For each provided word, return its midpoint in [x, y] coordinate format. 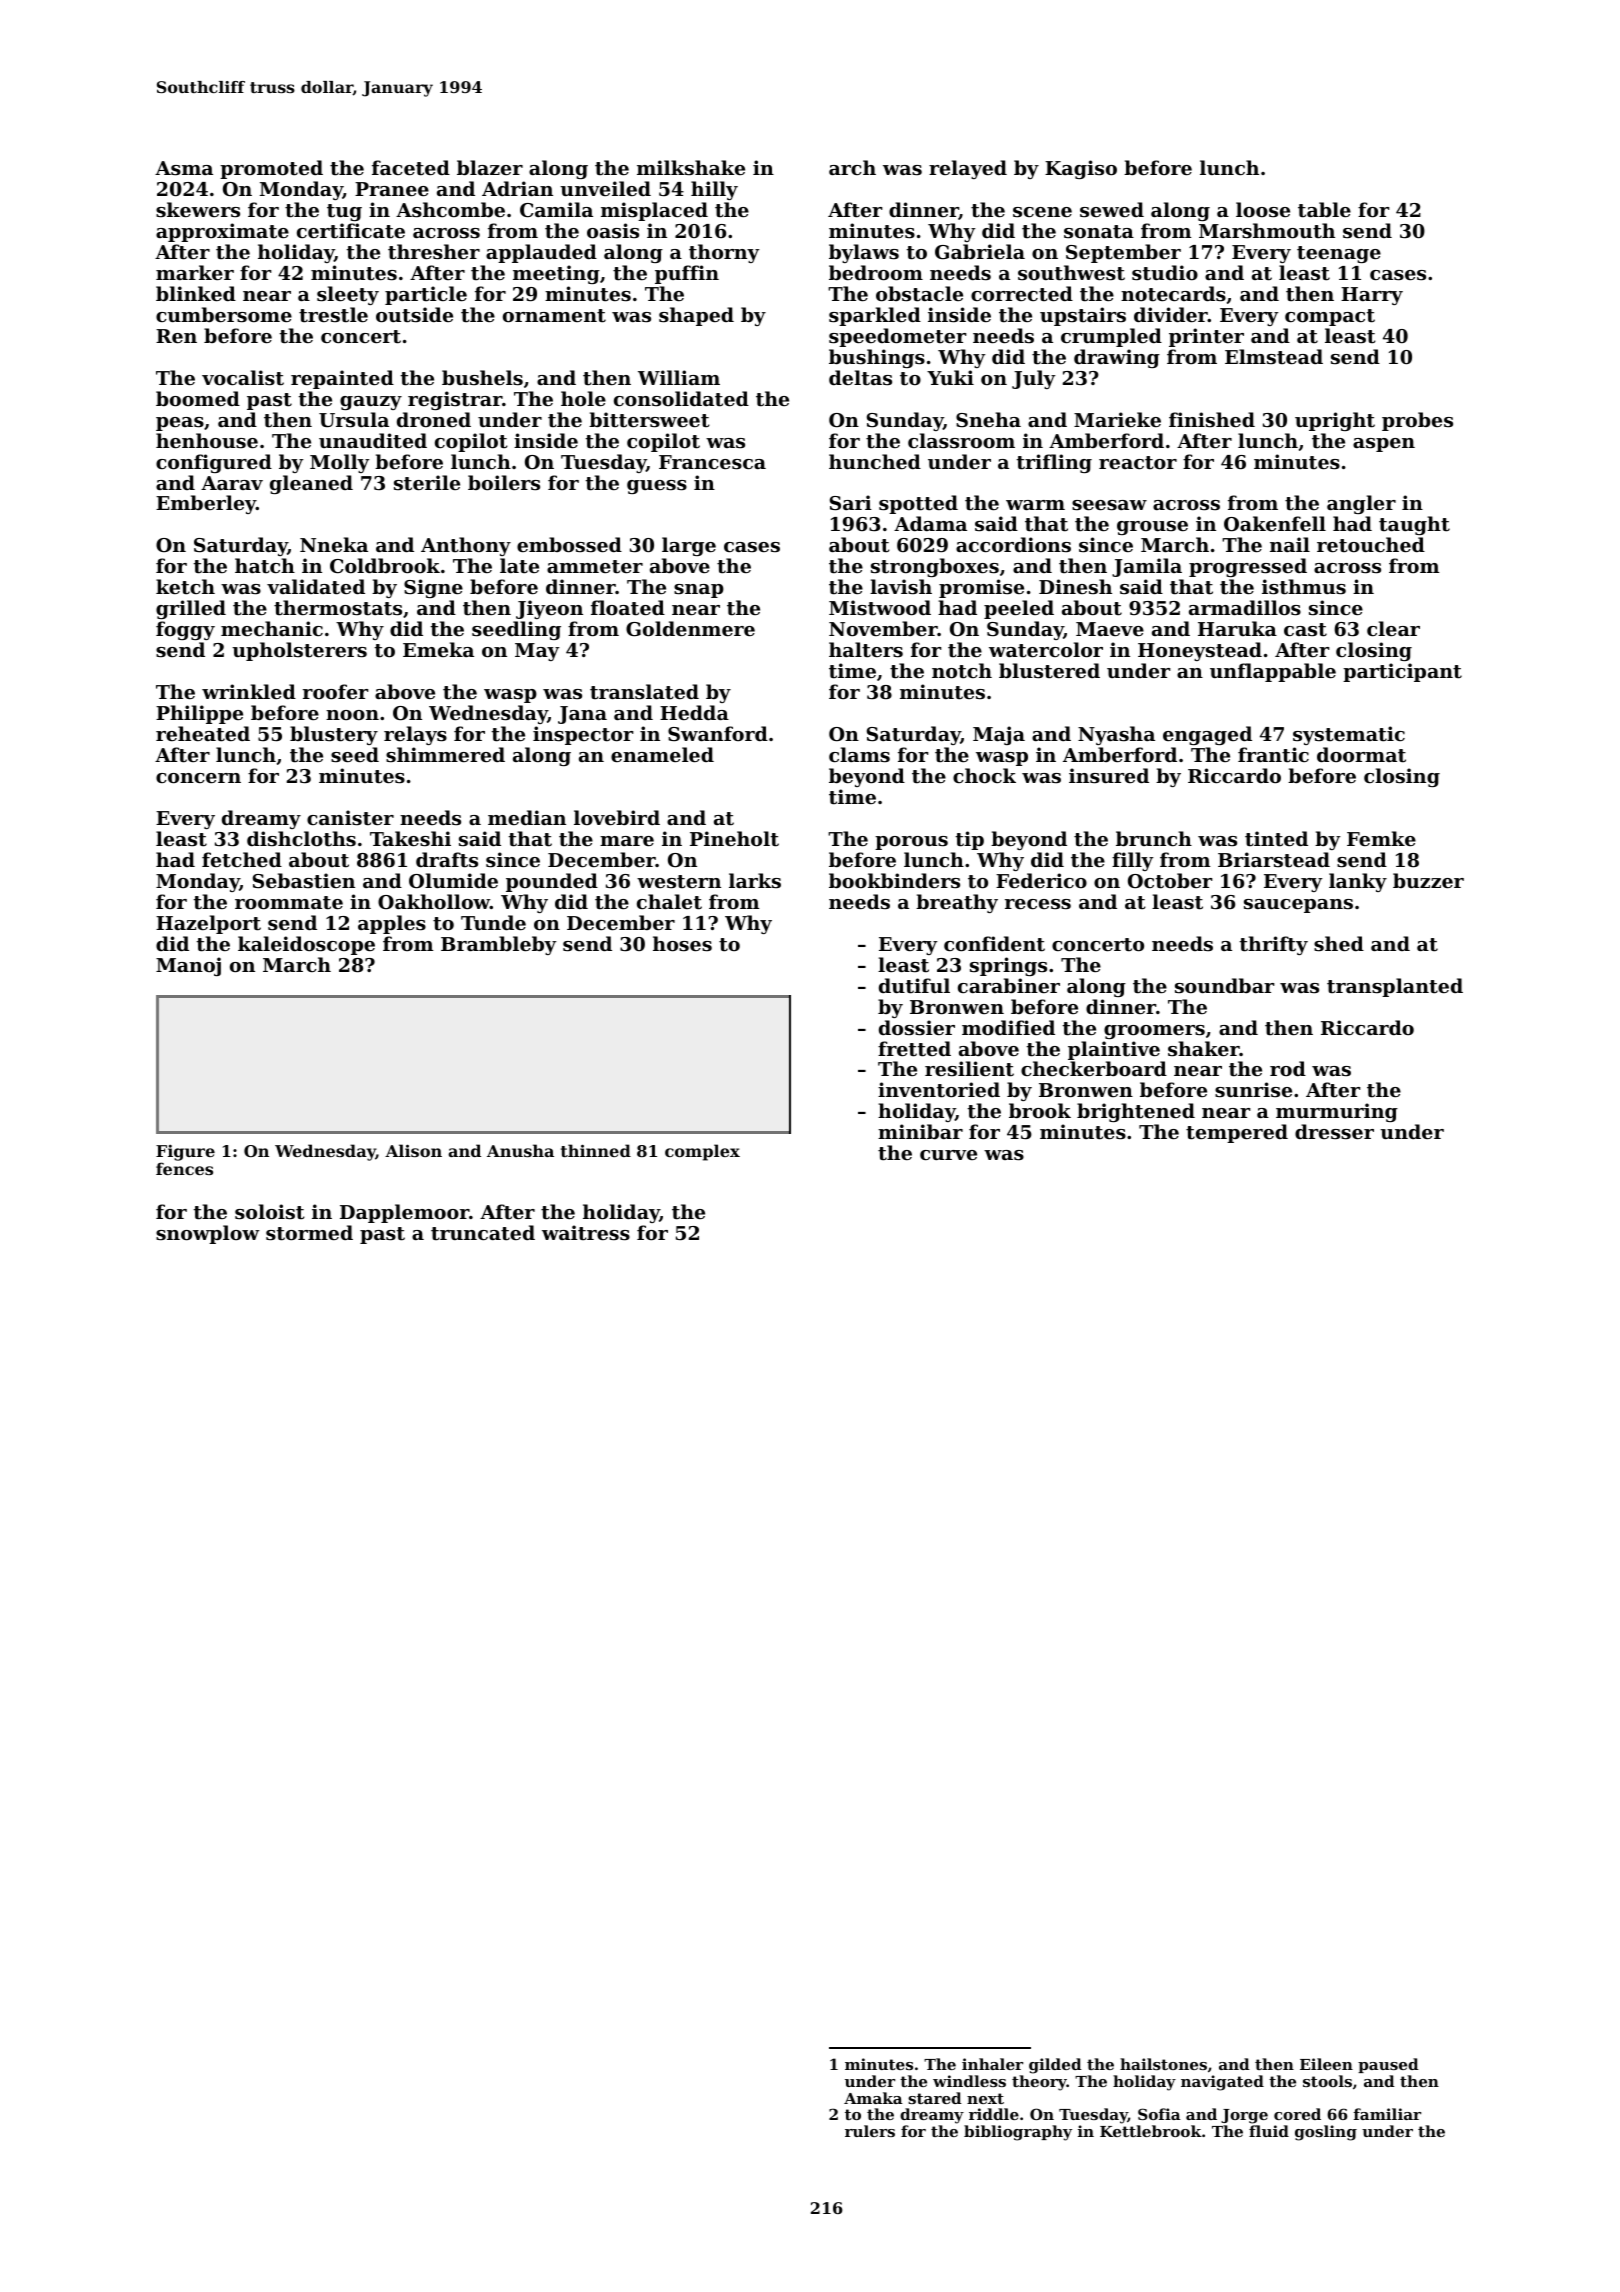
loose [1263, 210]
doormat [1361, 755]
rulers [870, 2131]
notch [962, 671]
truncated [483, 1233]
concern [198, 778]
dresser [1334, 1132]
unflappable [1273, 672]
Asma [184, 168]
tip [969, 840]
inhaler [992, 2064]
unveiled [605, 188]
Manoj [188, 966]
